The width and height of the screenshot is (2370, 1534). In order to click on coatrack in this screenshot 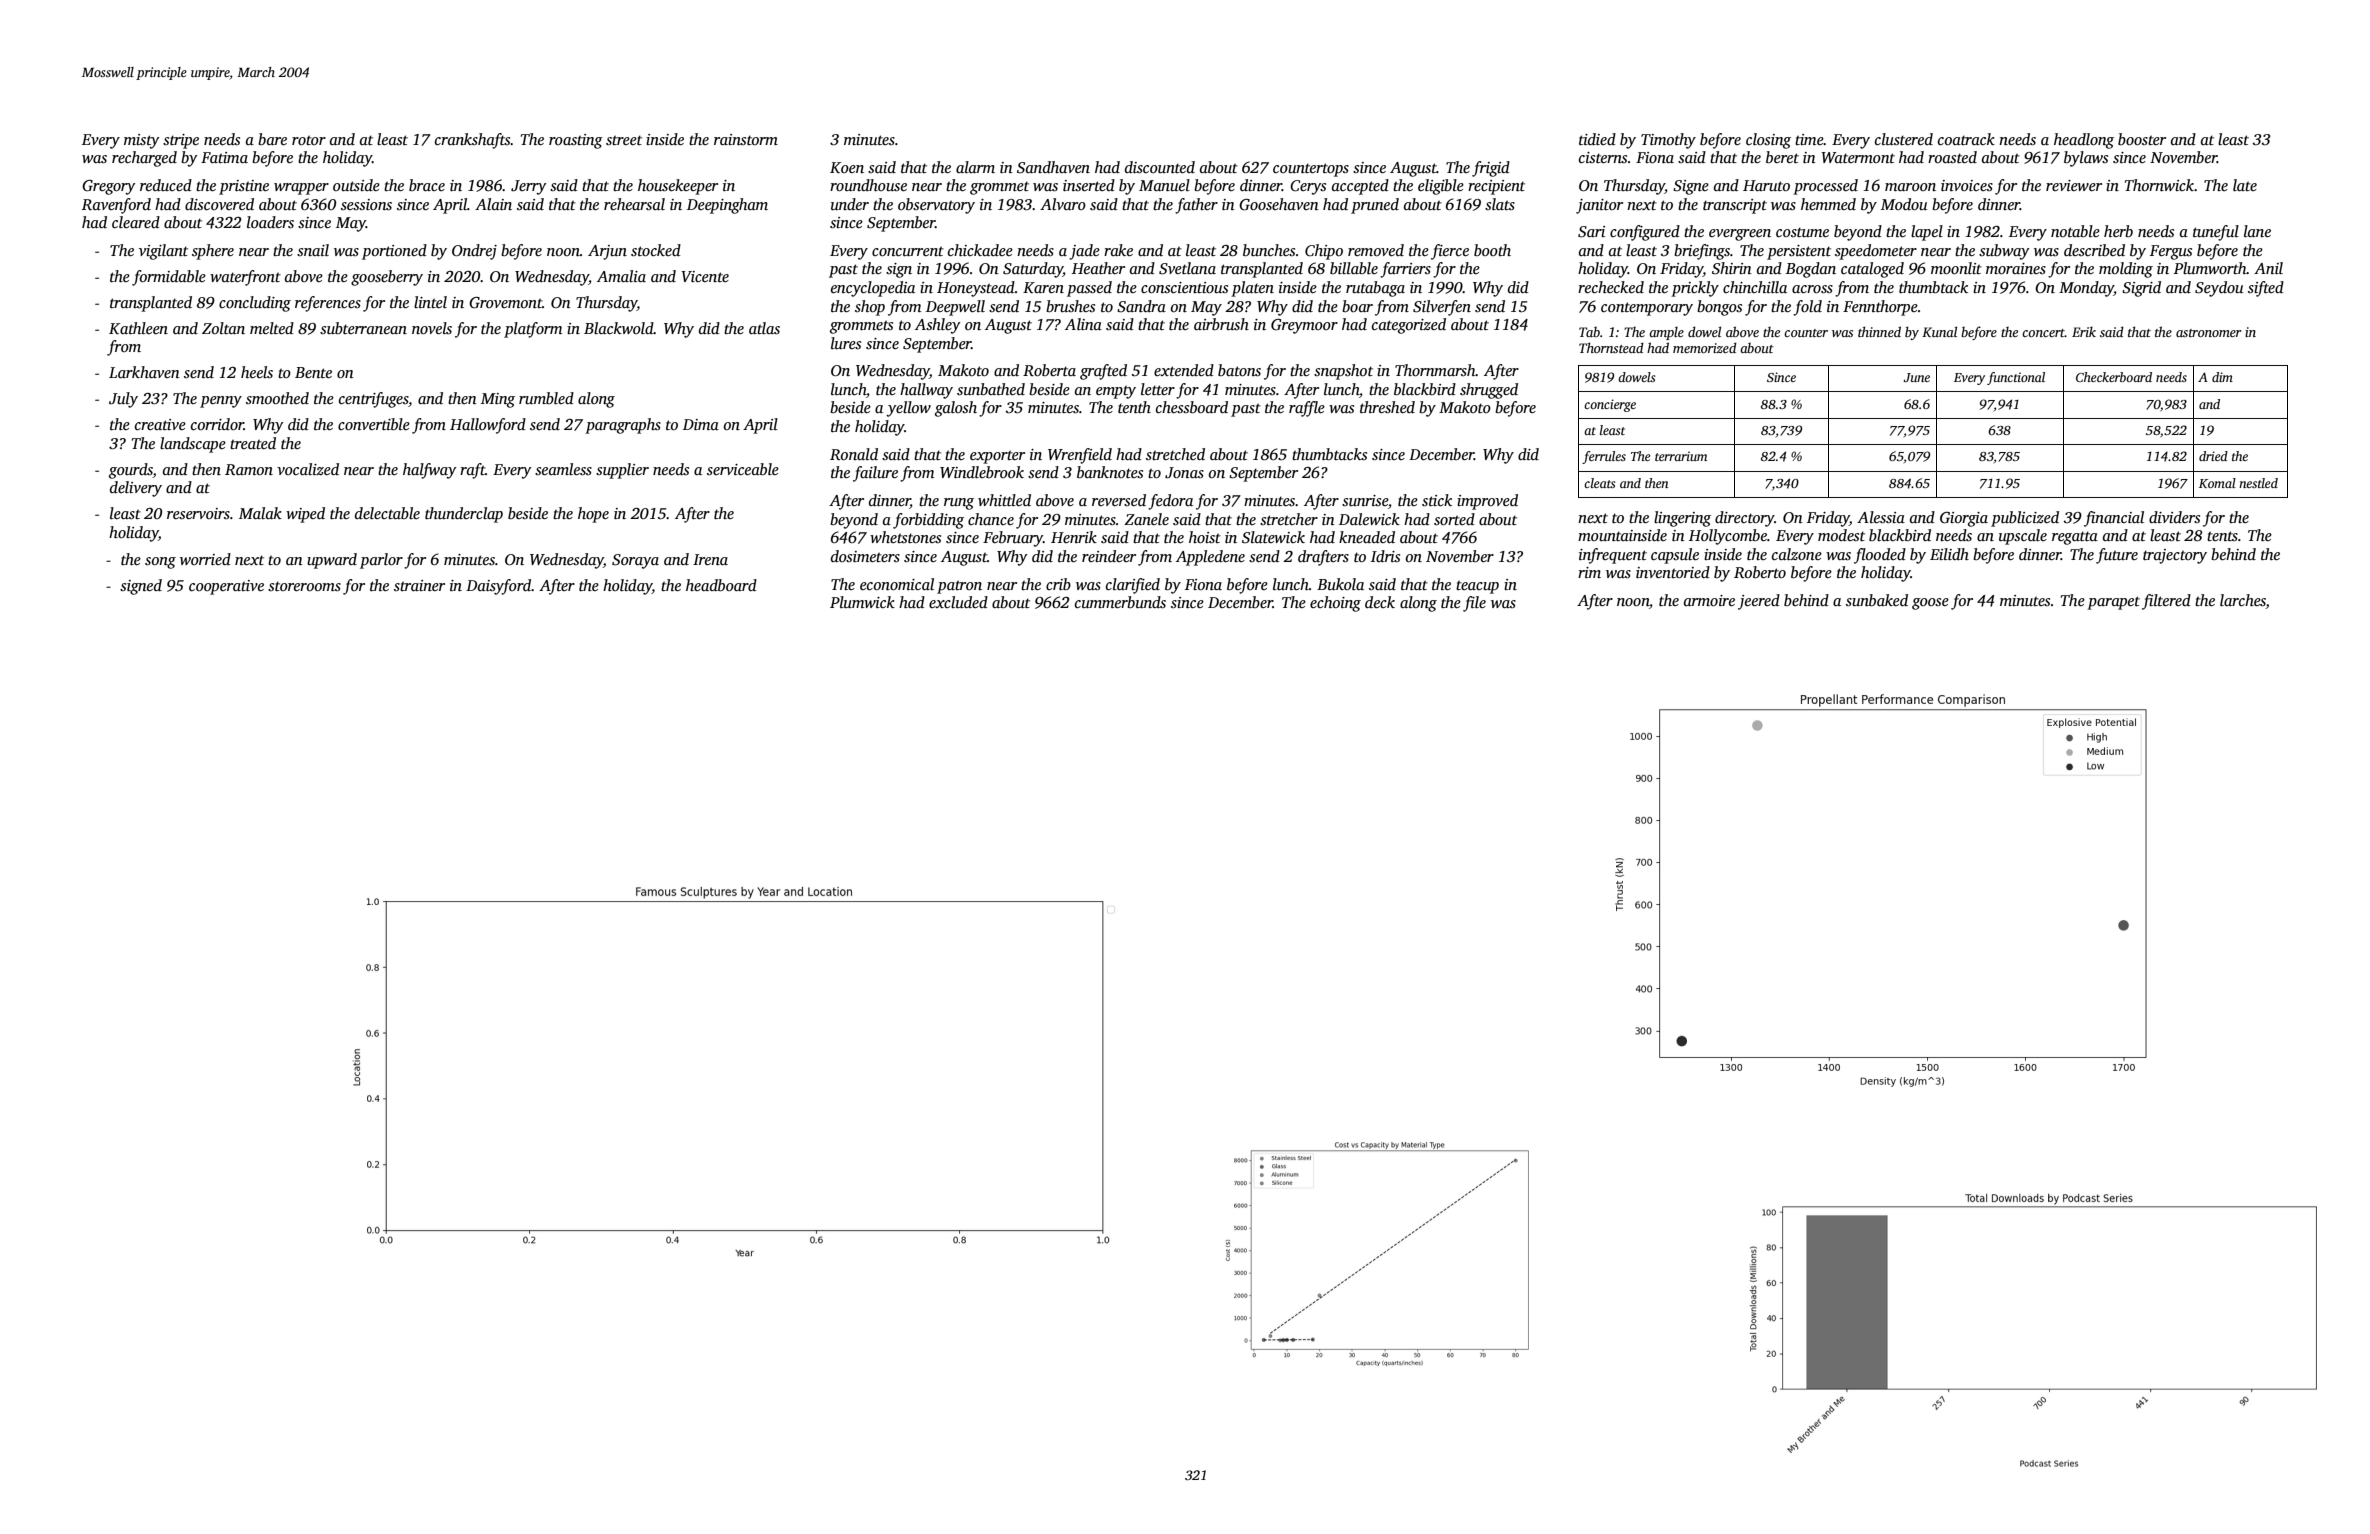, I will do `click(1966, 139)`.
